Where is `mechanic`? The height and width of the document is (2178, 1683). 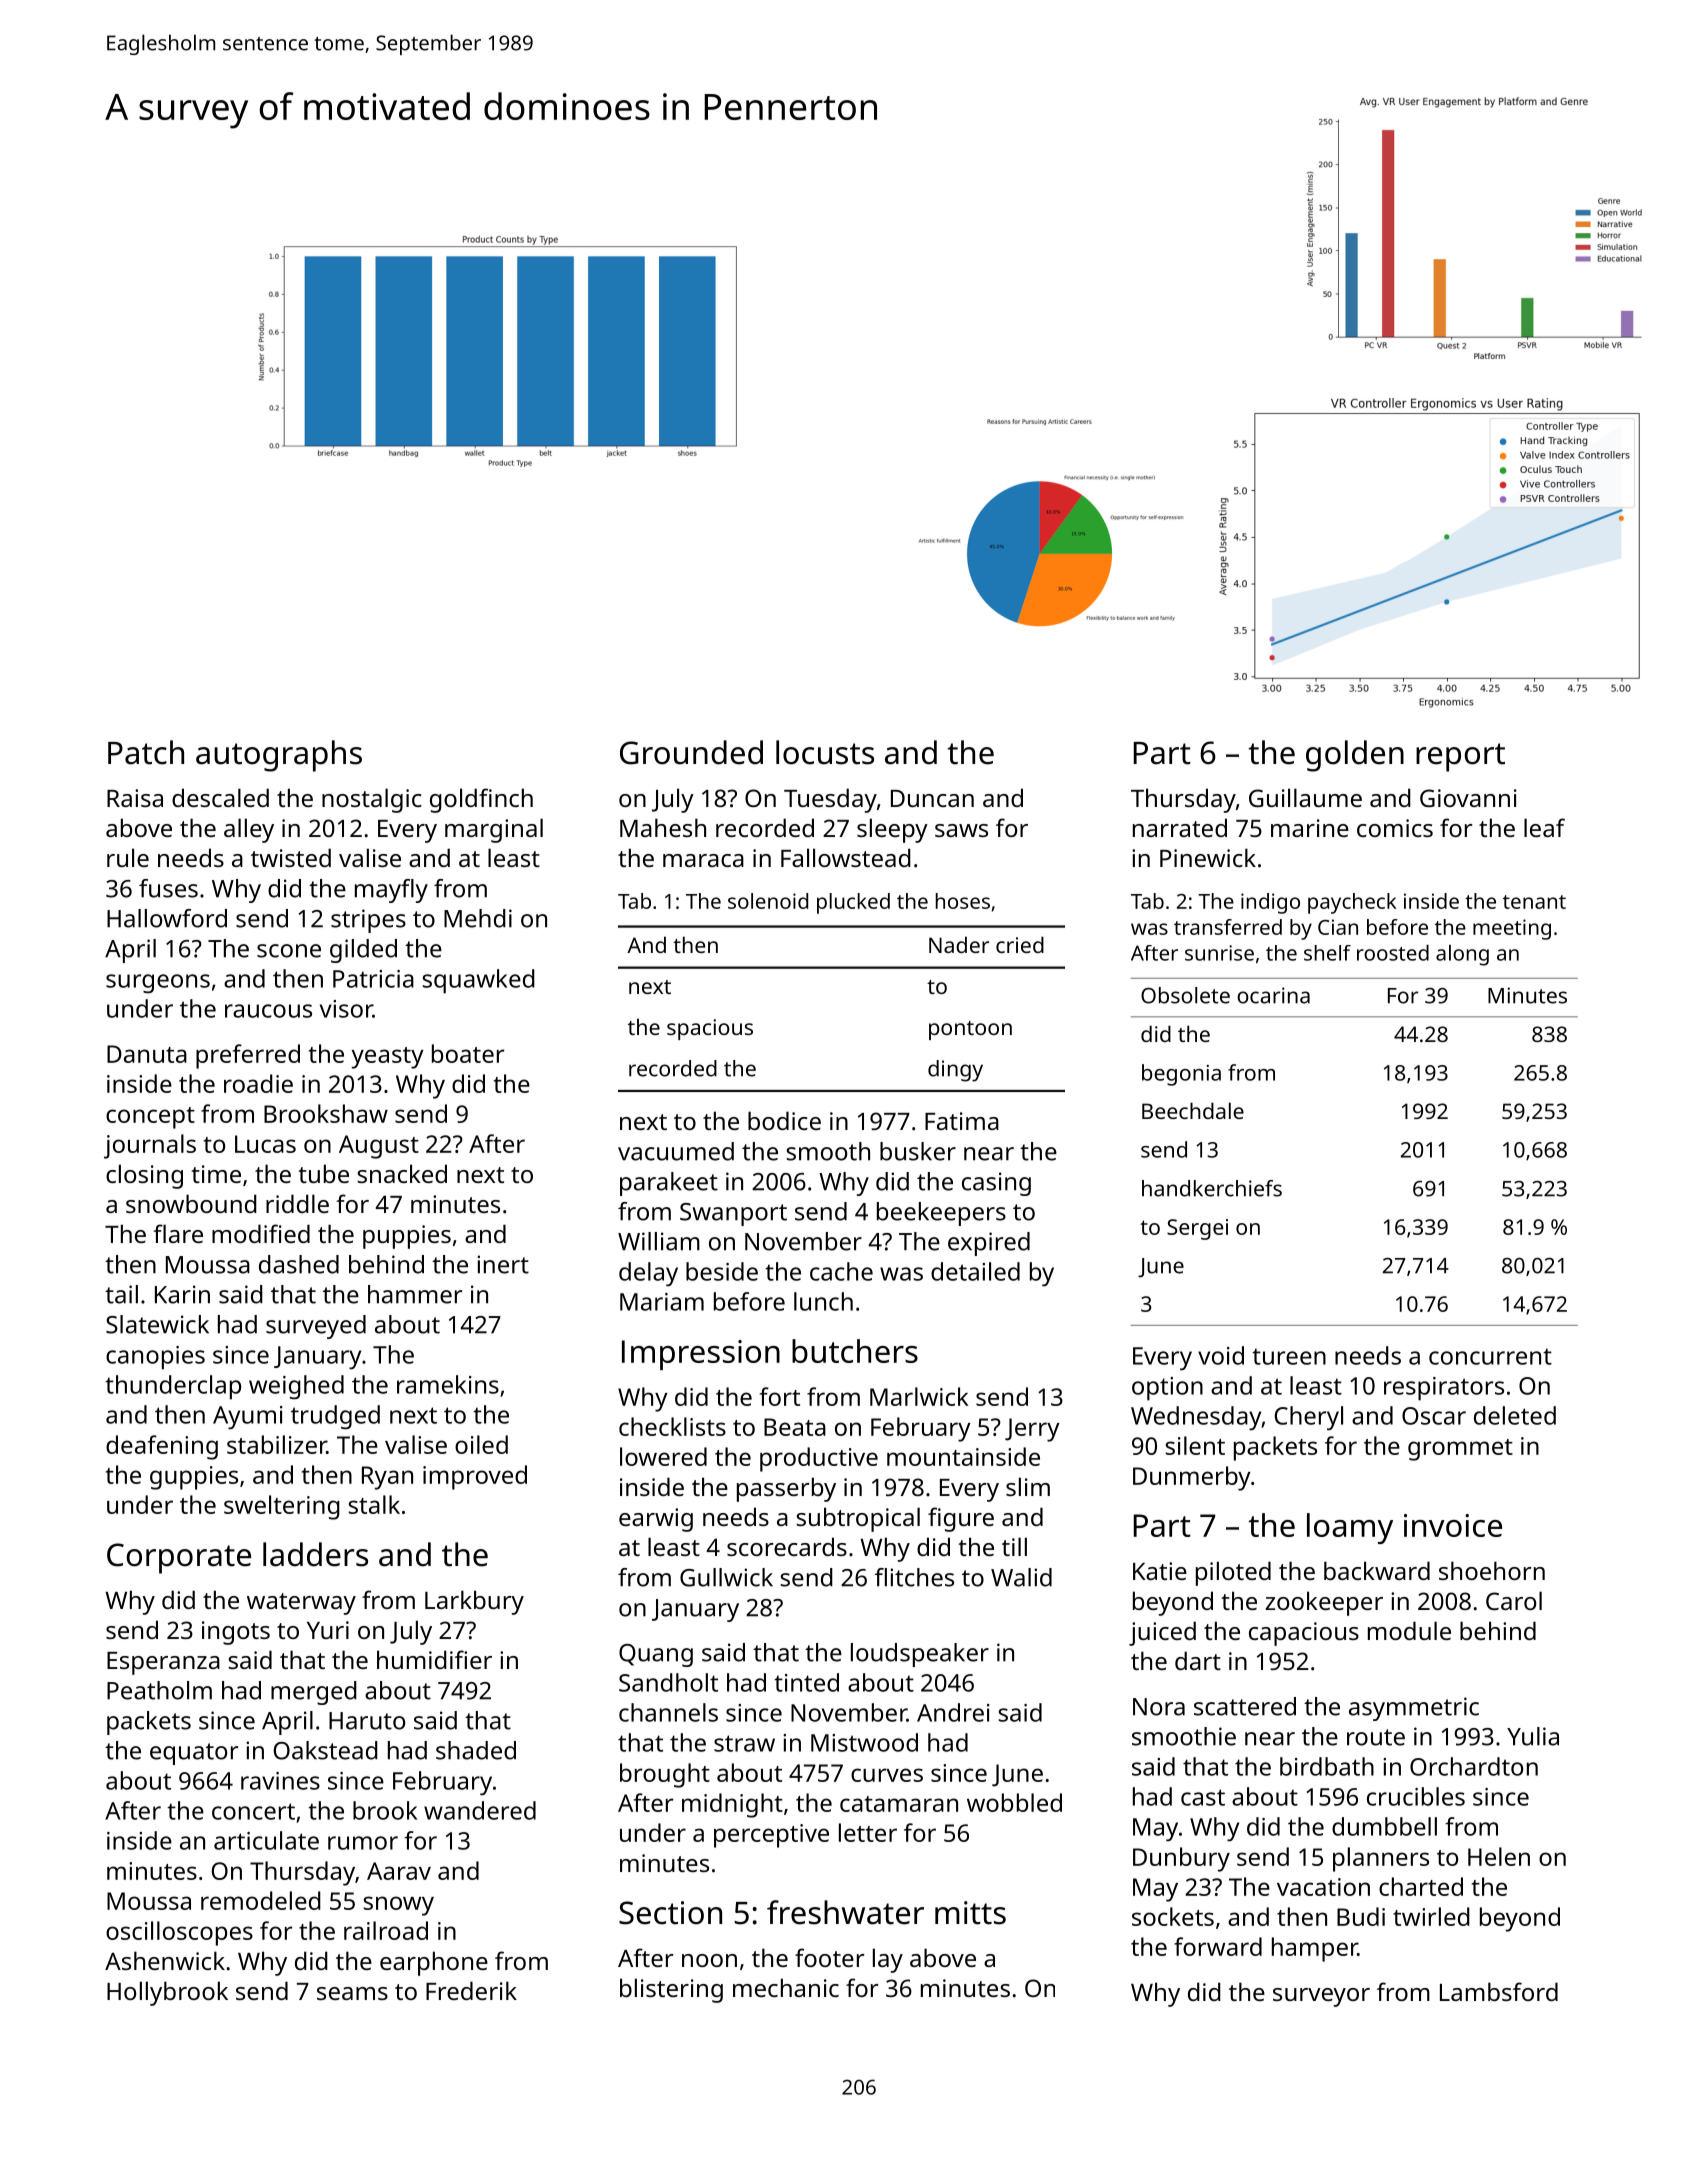
mechanic is located at coordinates (786, 1987).
